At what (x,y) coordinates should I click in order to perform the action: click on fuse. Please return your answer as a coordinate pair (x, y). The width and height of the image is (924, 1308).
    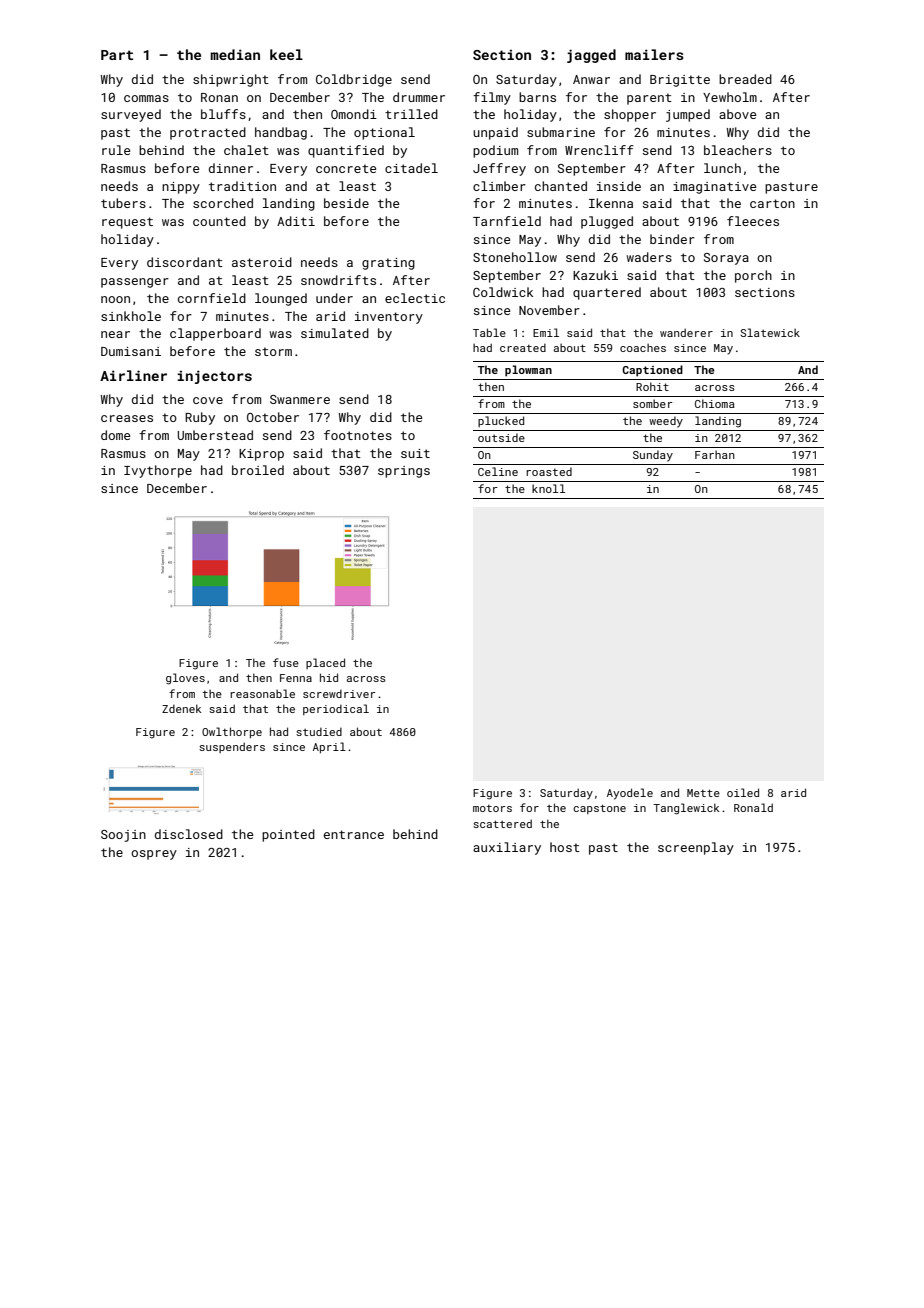
    Looking at the image, I should click on (286, 662).
